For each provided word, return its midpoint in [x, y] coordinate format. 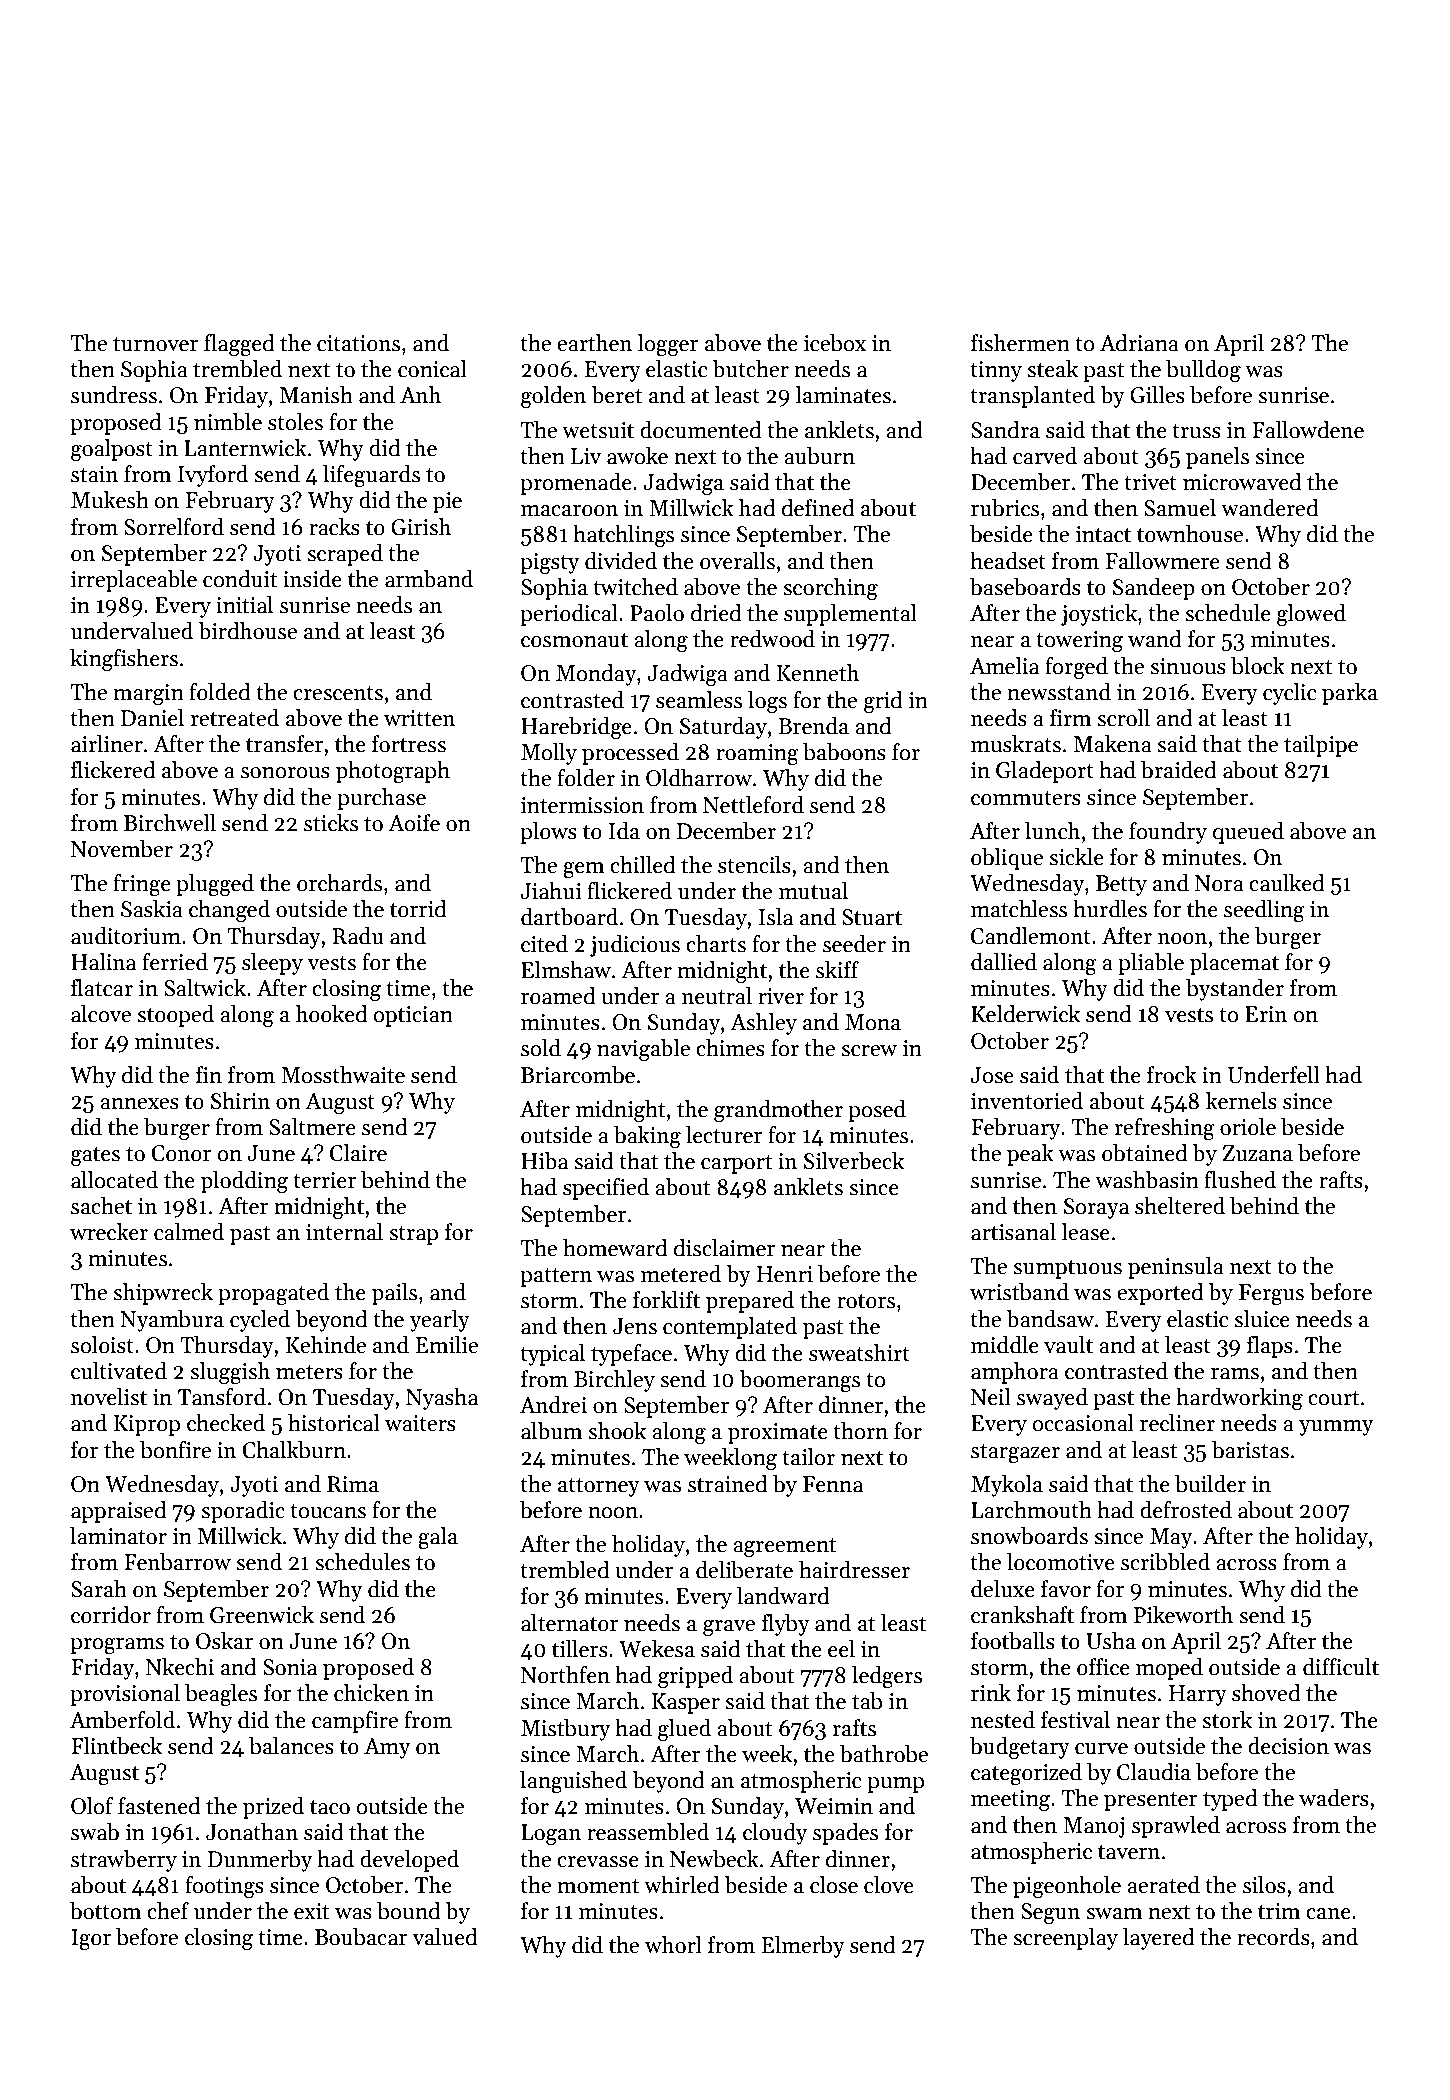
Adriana [1139, 343]
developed [409, 1861]
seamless [699, 700]
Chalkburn [294, 1450]
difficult [1341, 1667]
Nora [1219, 883]
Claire [358, 1153]
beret [616, 395]
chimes [730, 1048]
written [419, 718]
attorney [599, 1487]
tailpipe [1321, 746]
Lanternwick [245, 448]
